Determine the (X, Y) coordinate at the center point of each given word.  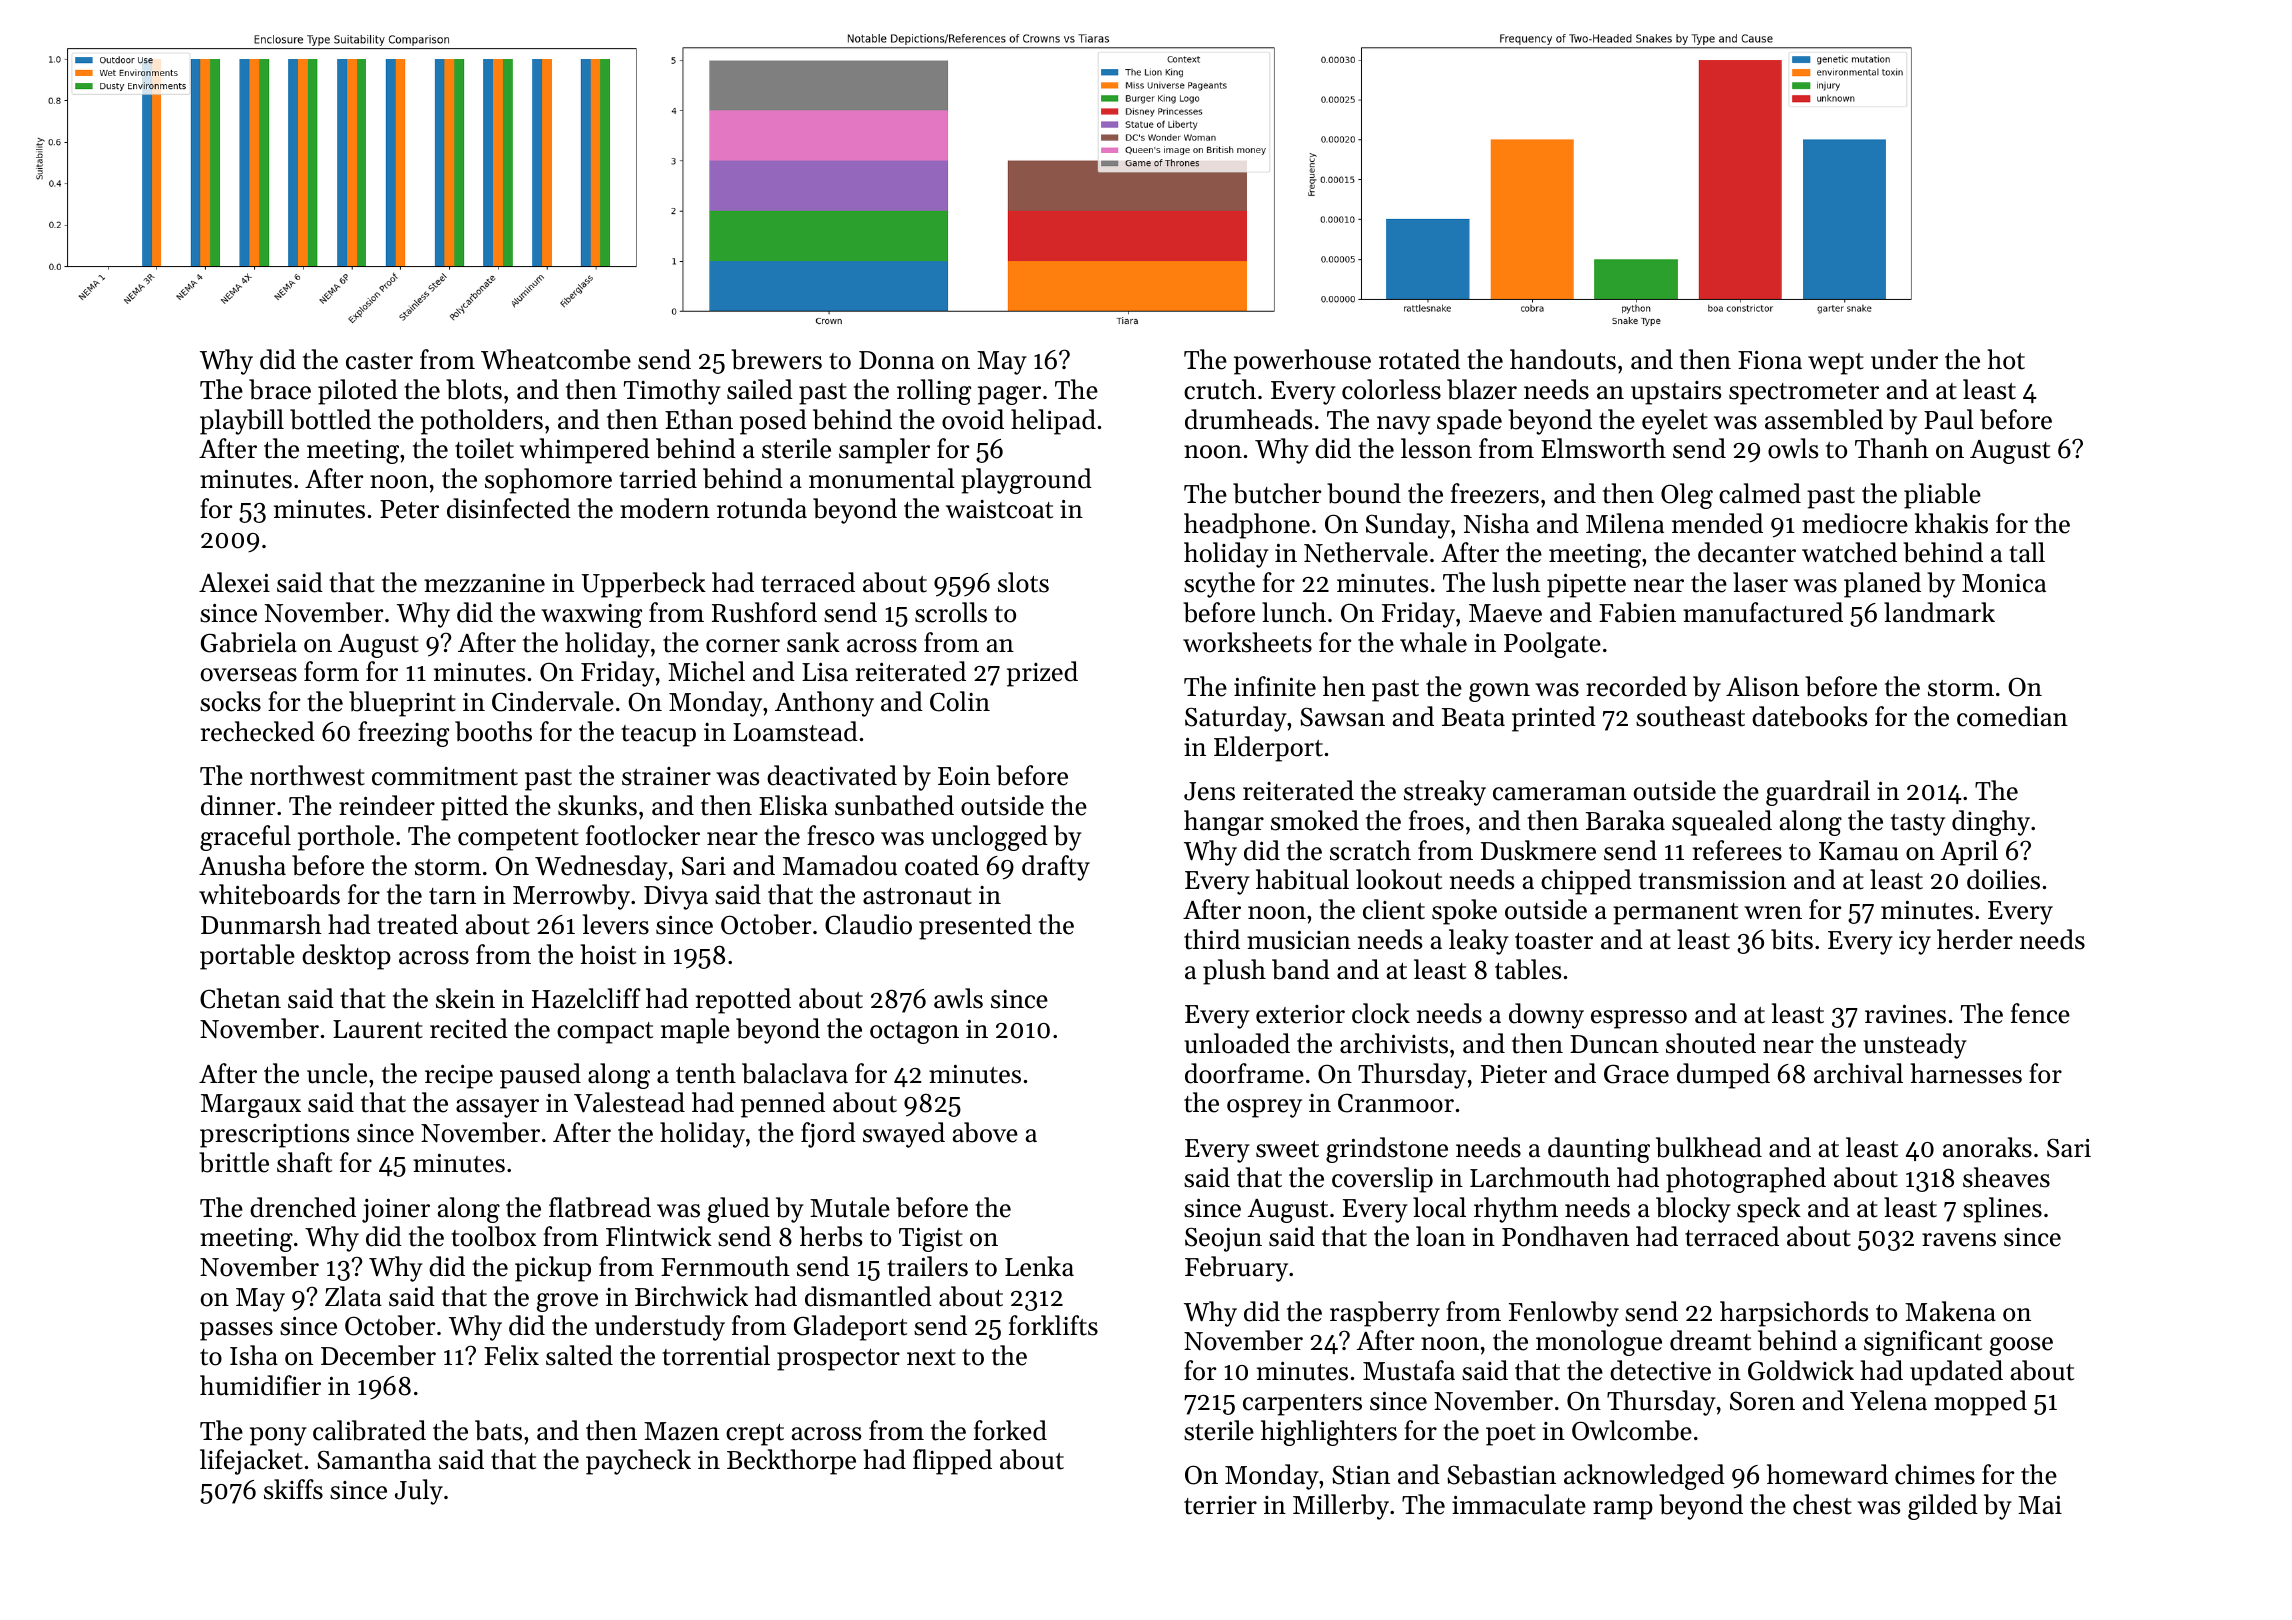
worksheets (1247, 642)
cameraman (1559, 794)
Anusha (242, 865)
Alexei (234, 582)
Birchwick (691, 1296)
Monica (2004, 583)
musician (1299, 940)
